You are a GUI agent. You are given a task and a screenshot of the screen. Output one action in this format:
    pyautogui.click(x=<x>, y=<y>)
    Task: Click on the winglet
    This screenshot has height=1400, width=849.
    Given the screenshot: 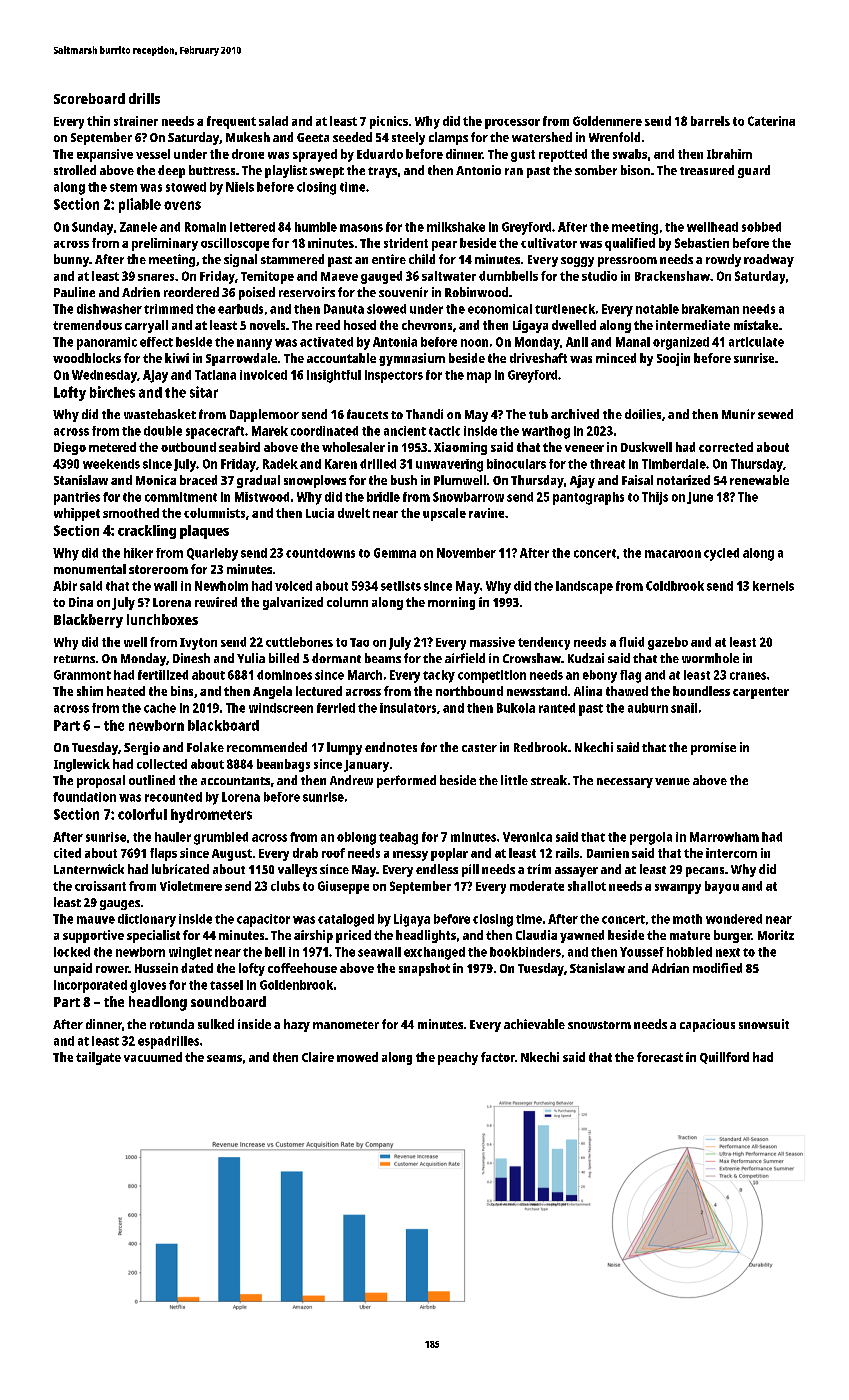 What is the action you would take?
    pyautogui.click(x=190, y=953)
